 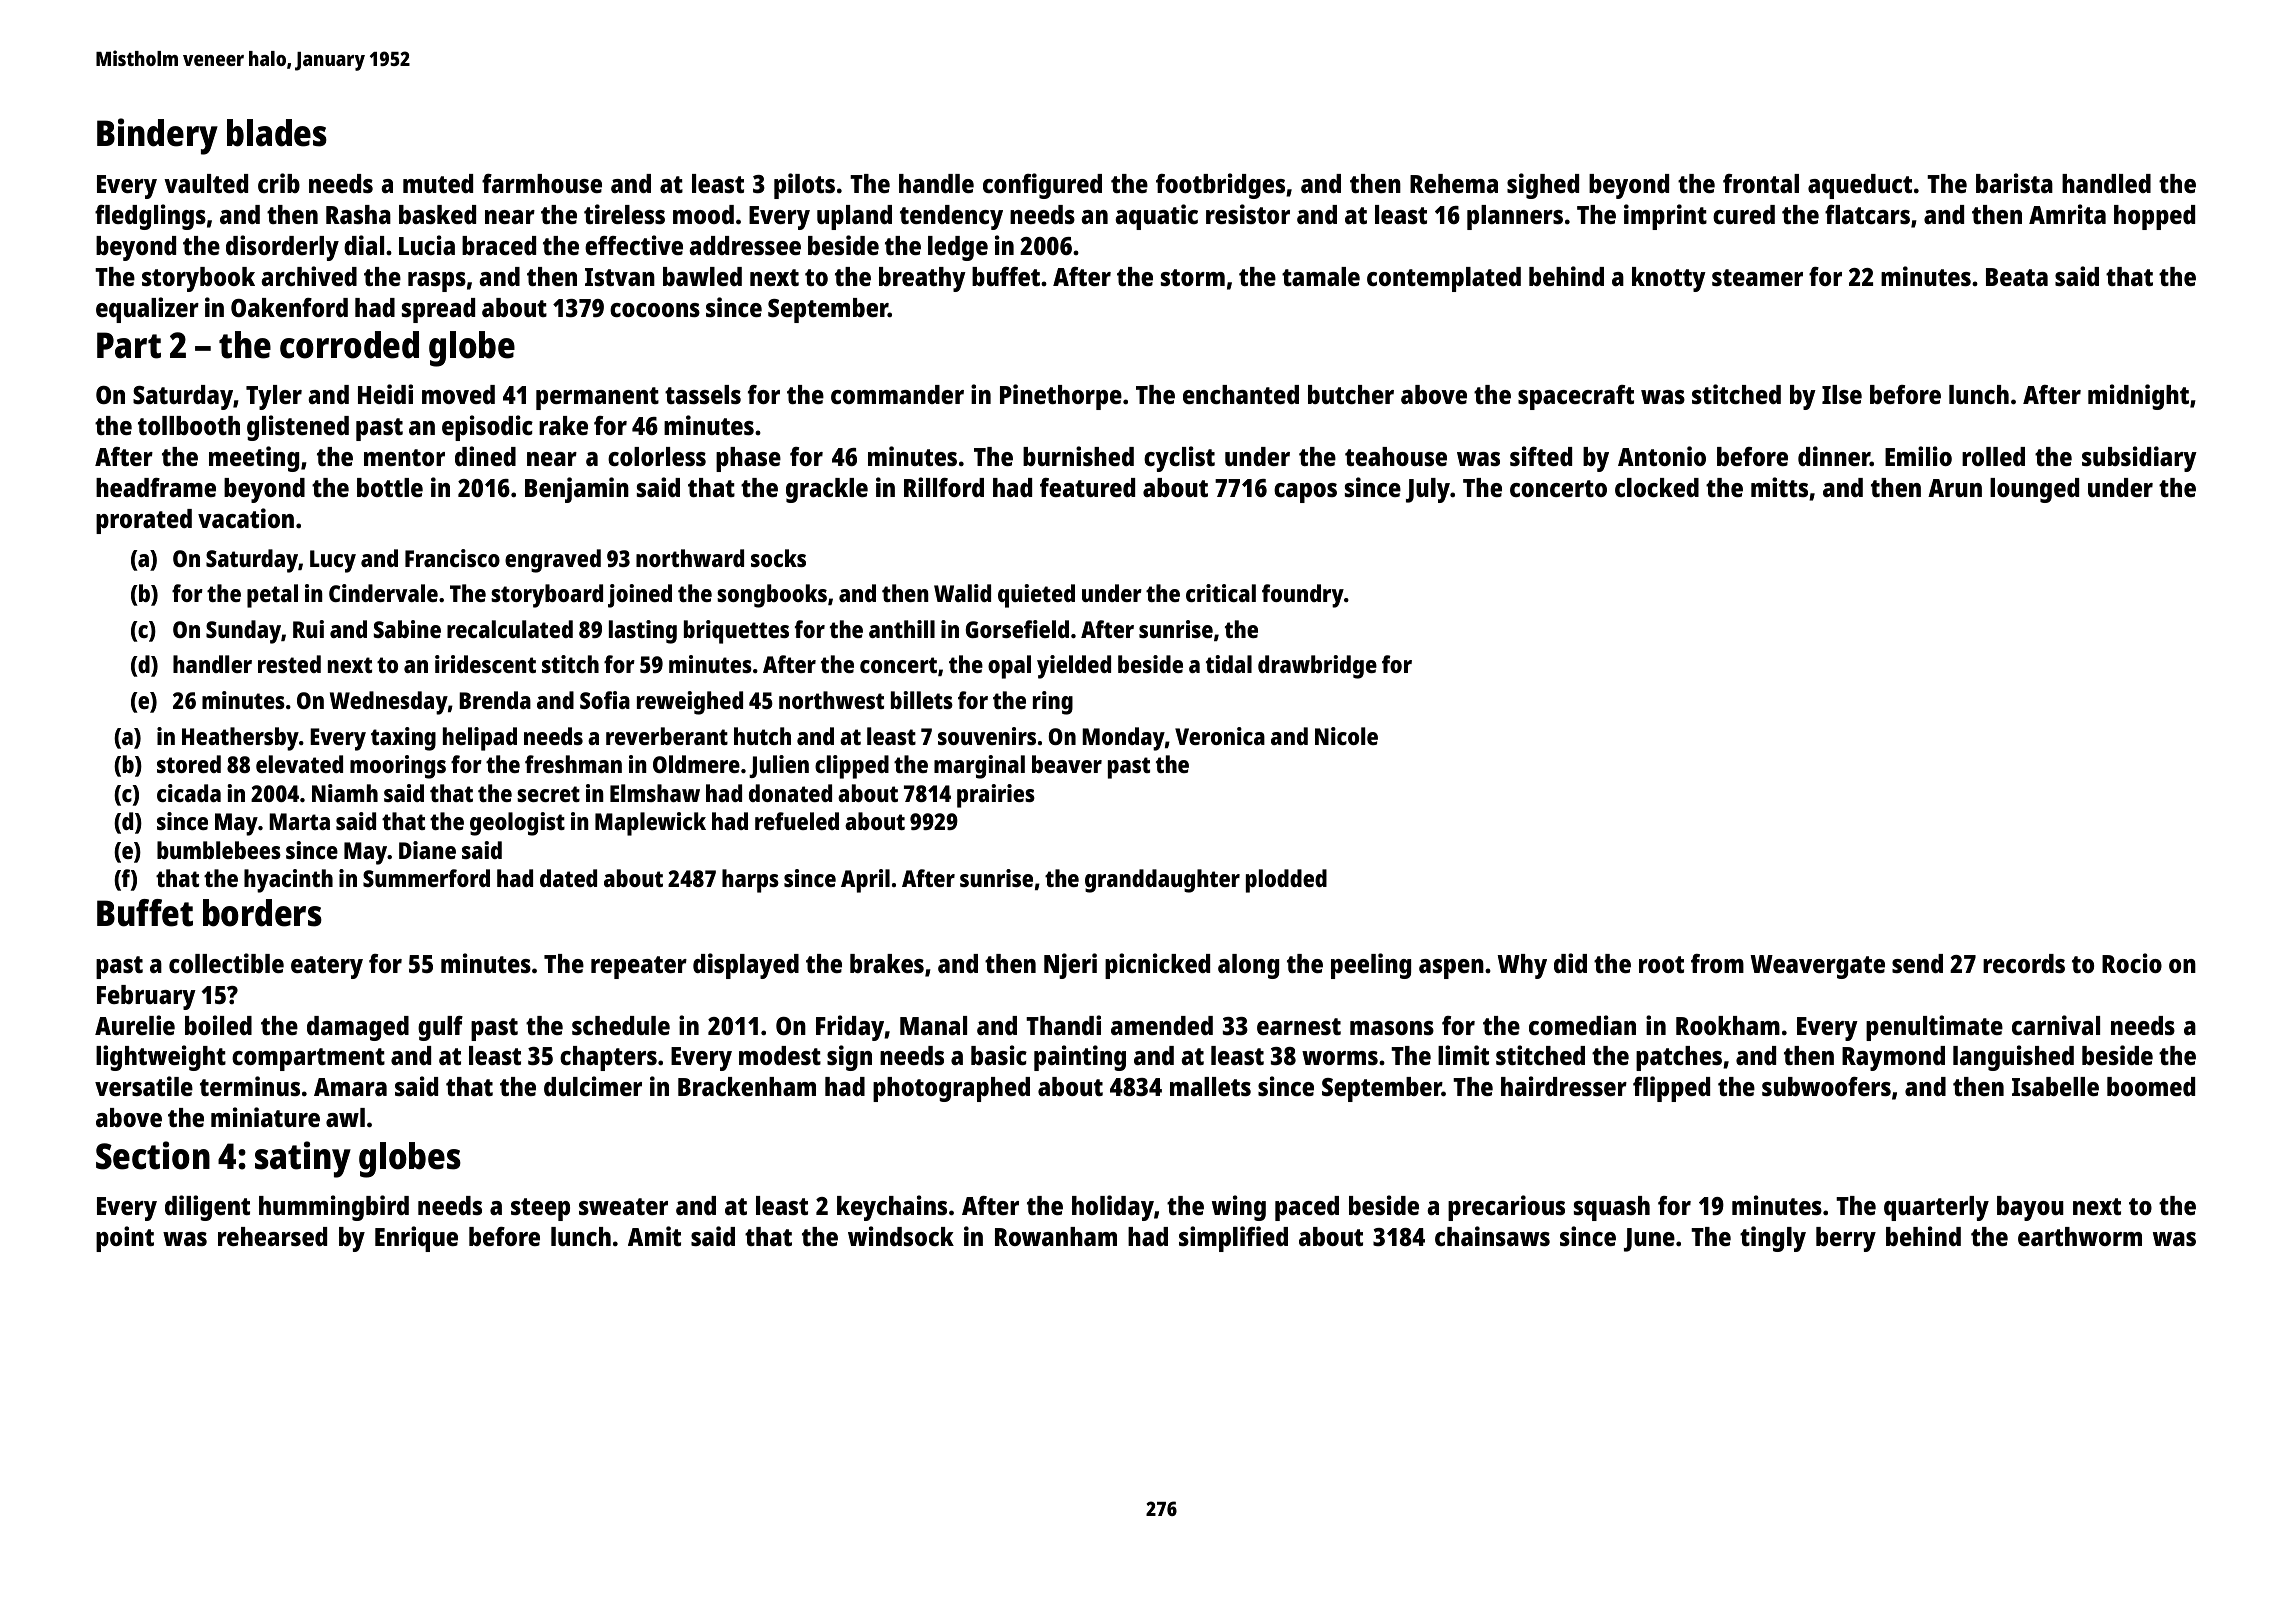 I want to click on rehearsed, so click(x=272, y=1236).
